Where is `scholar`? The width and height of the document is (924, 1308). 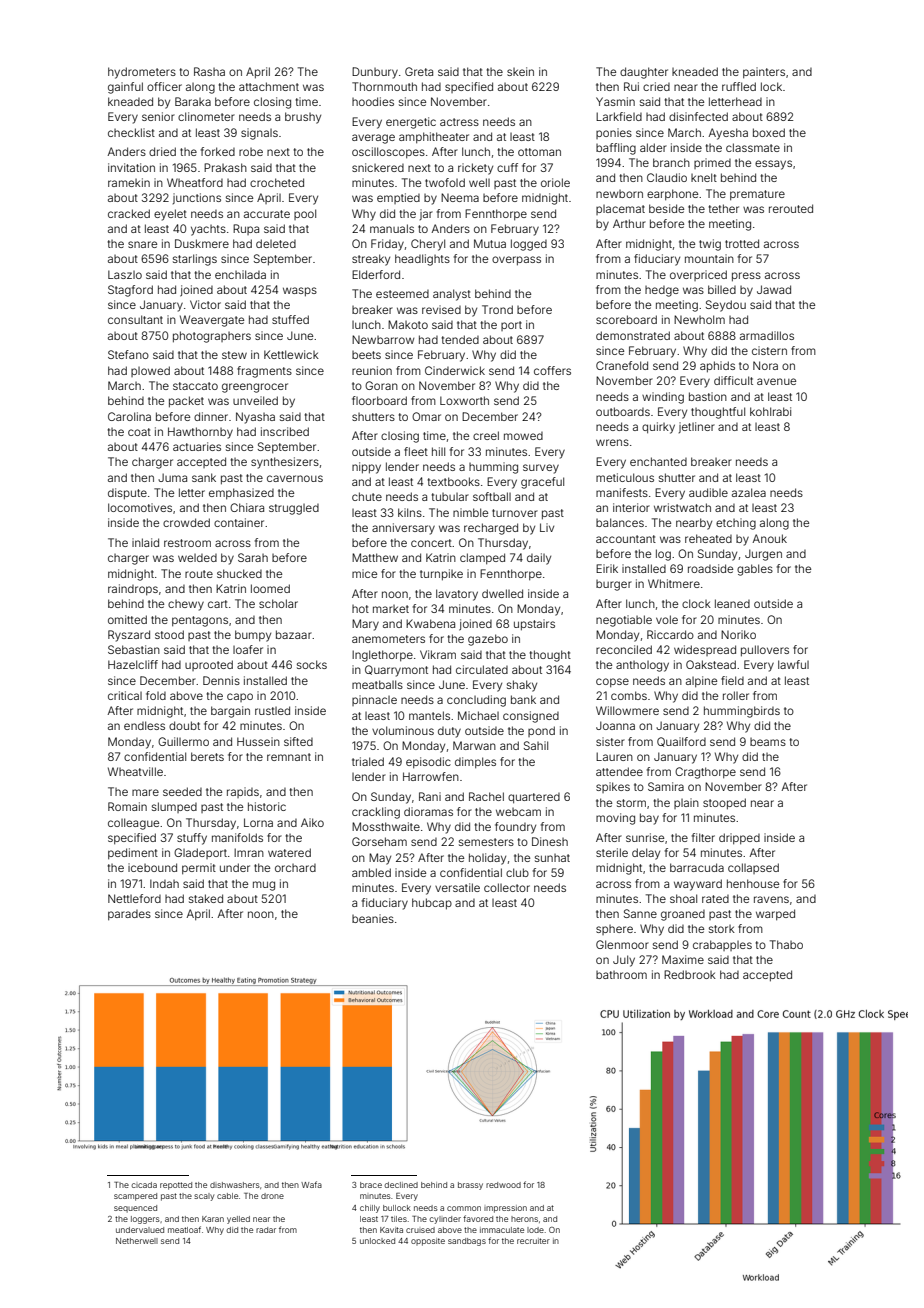 scholar is located at coordinates (278, 603).
